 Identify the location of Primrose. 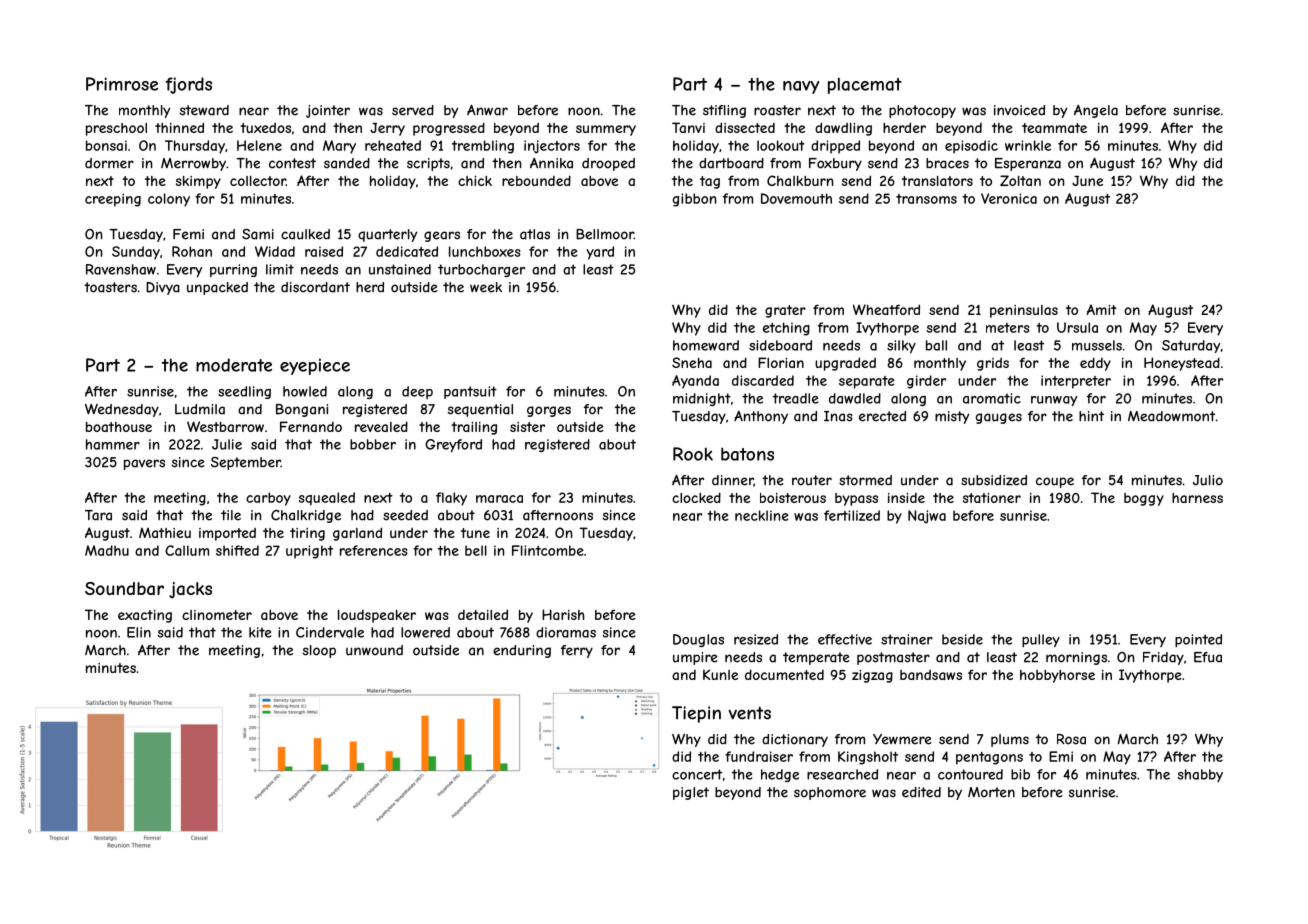
(122, 84).
